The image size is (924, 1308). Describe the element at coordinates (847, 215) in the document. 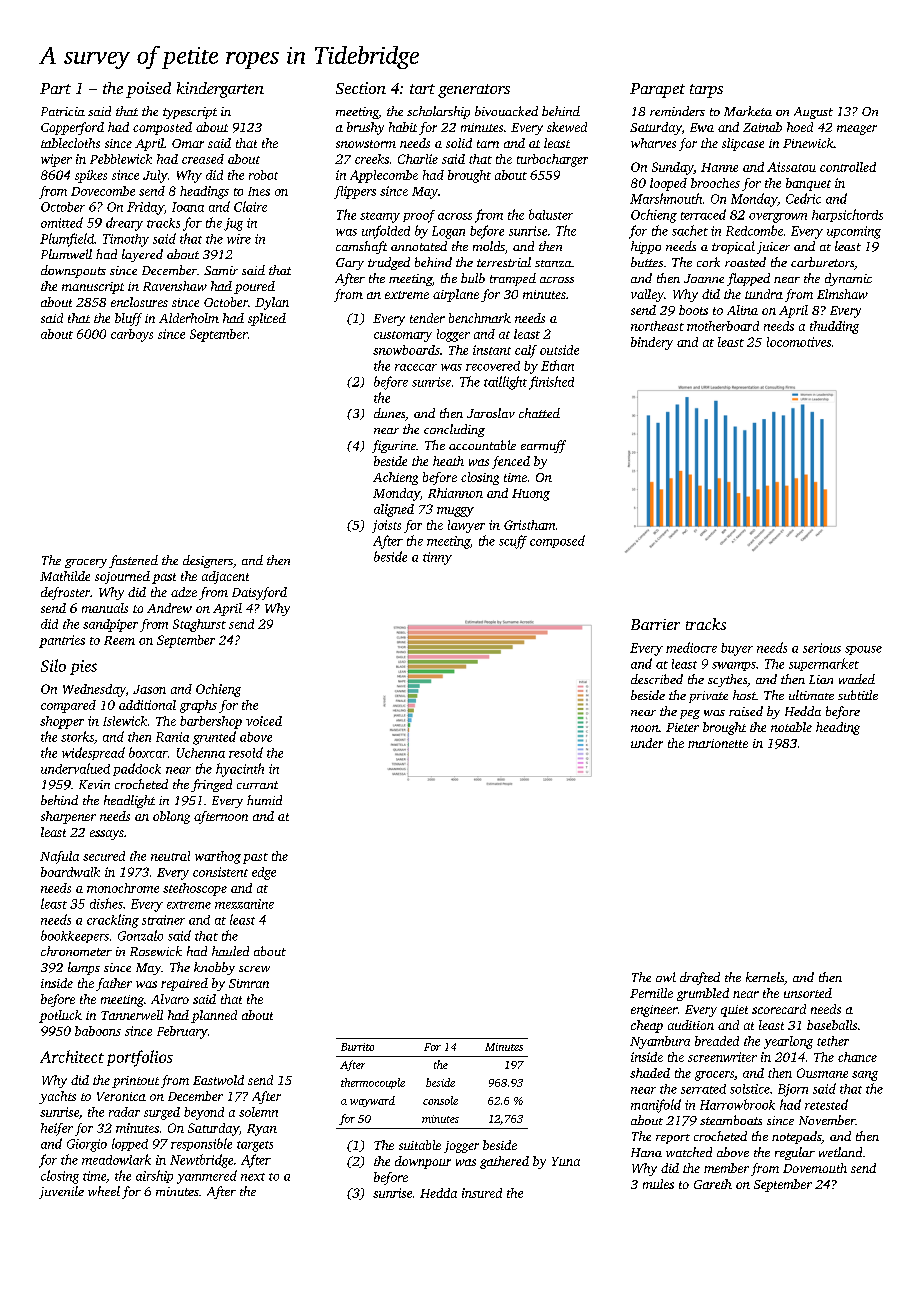

I see `harpsichords` at that location.
